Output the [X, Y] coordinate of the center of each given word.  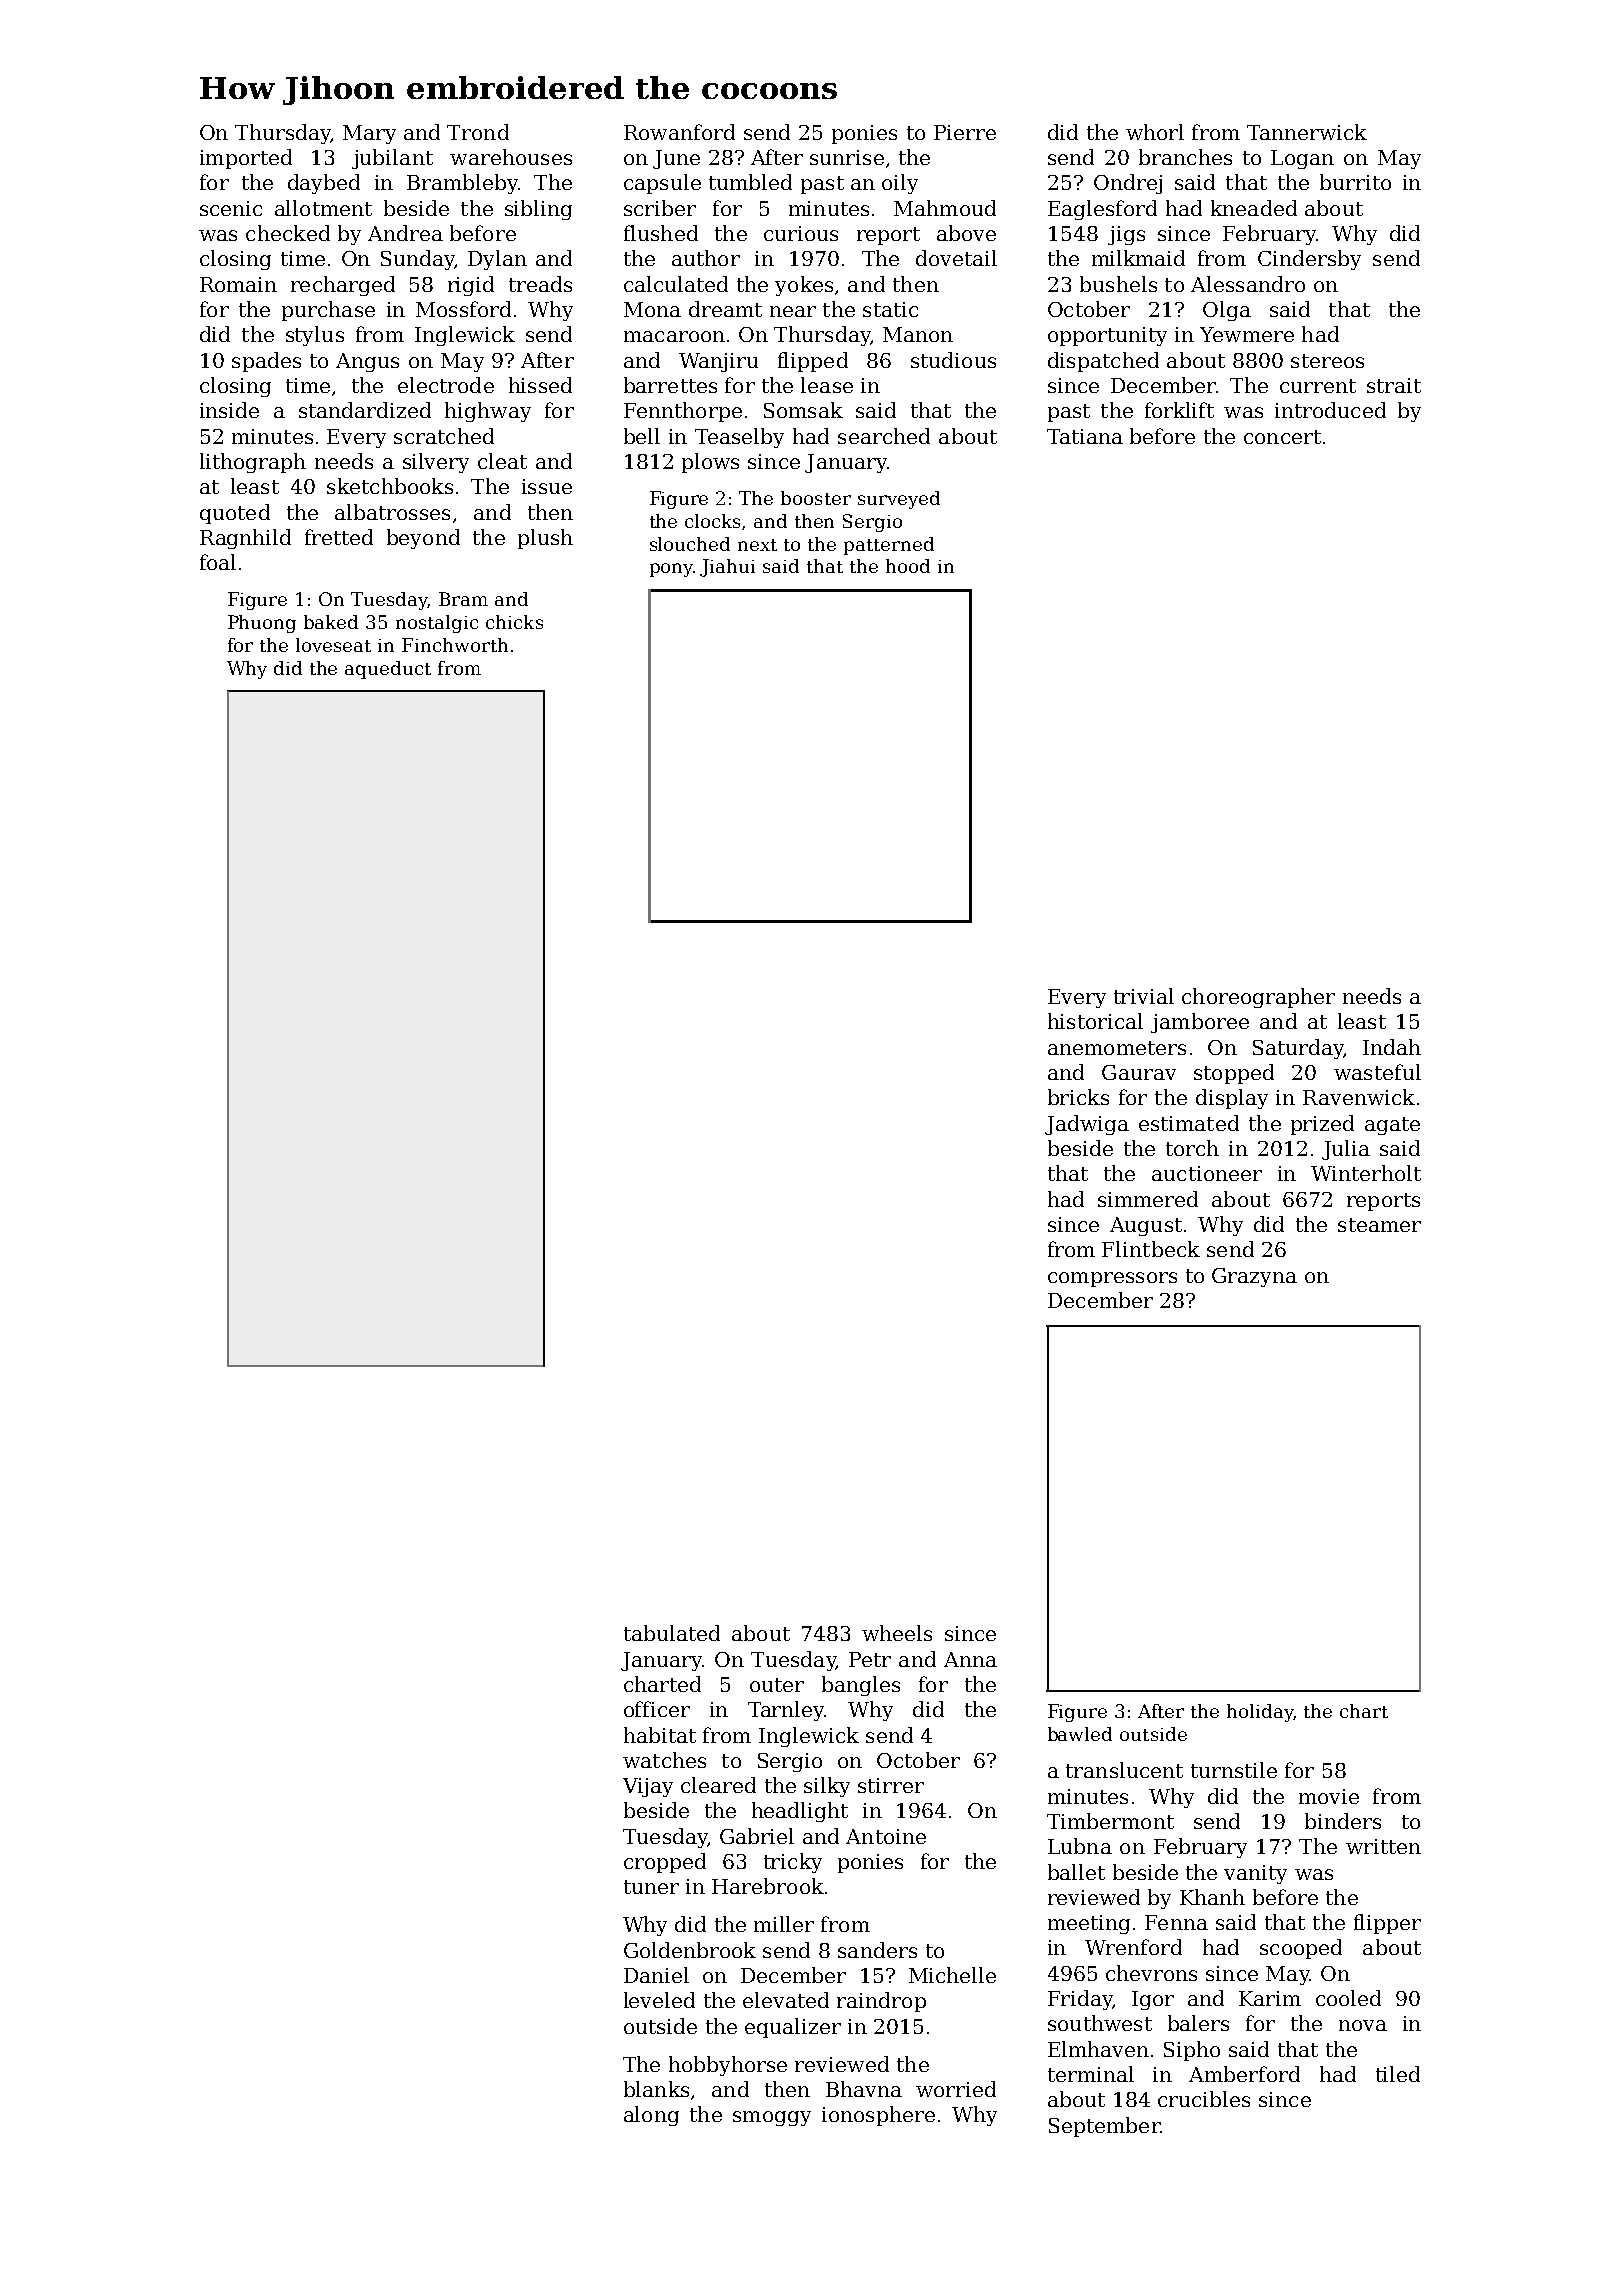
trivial [1144, 996]
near [793, 311]
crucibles [1204, 2099]
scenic [231, 208]
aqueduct [388, 670]
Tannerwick [1307, 132]
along [651, 2116]
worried [956, 2089]
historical [1095, 1021]
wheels [897, 1633]
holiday [1260, 1713]
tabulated [672, 1633]
